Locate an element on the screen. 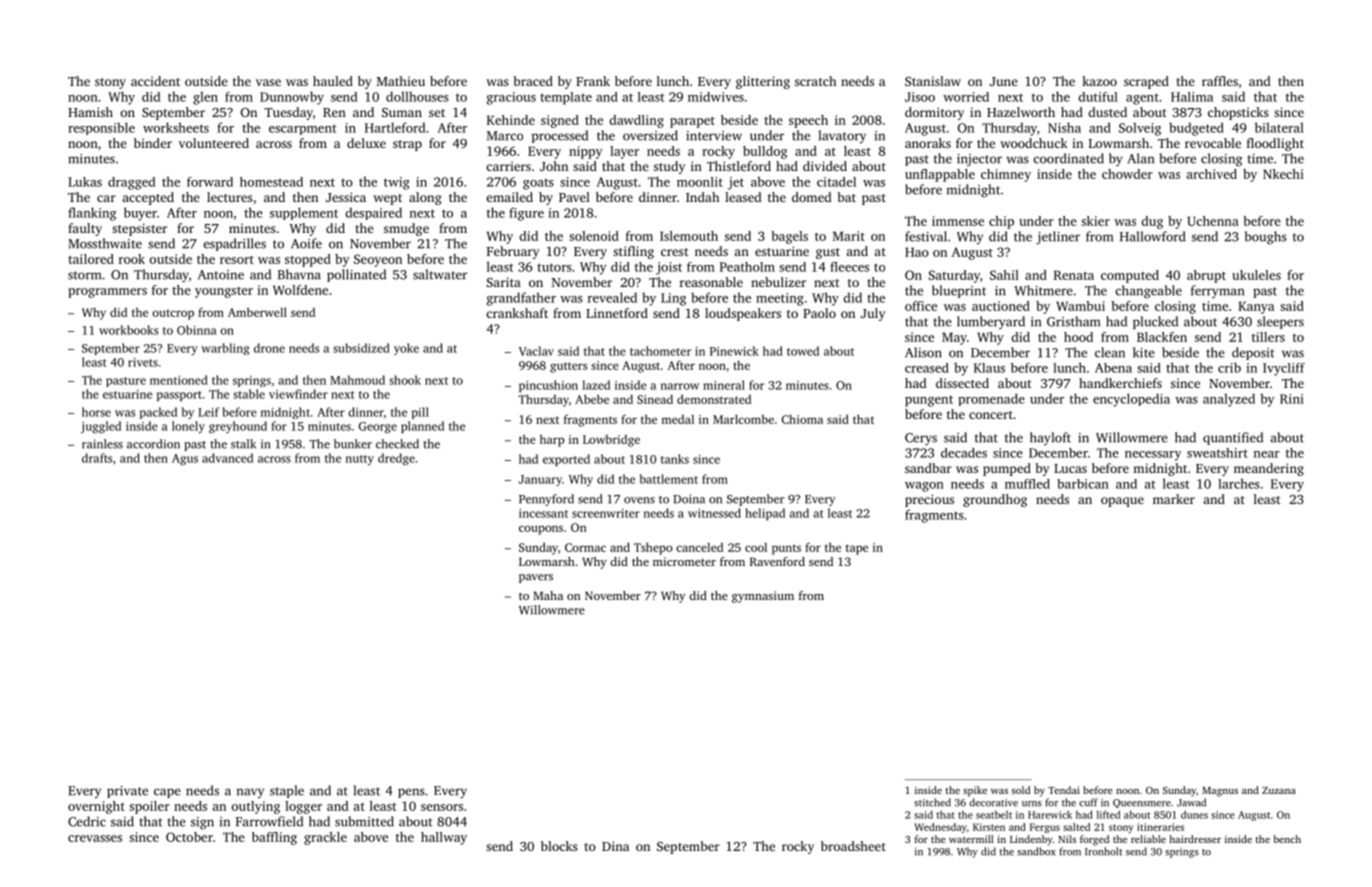  Jessica is located at coordinates (346, 197).
